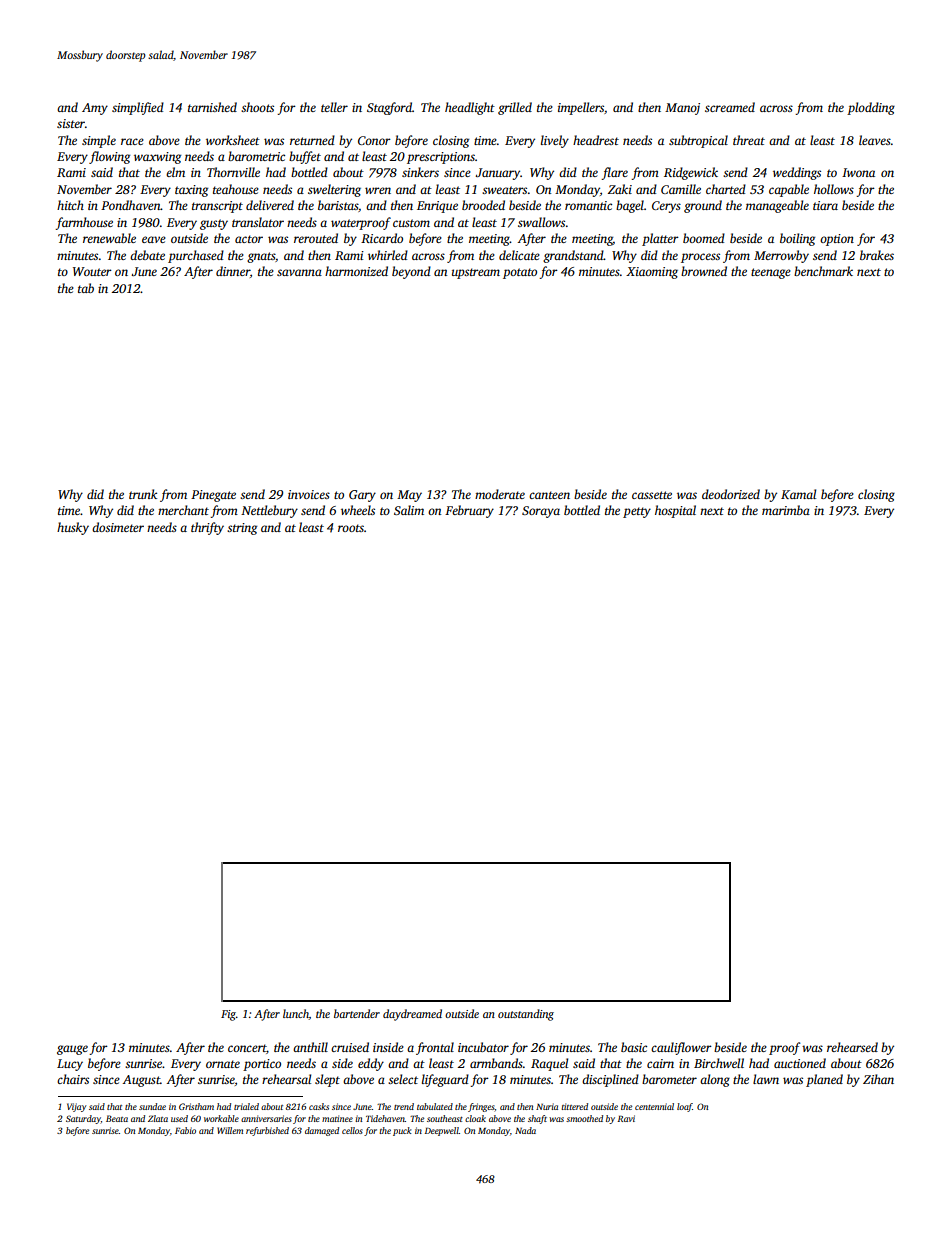 The width and height of the screenshot is (952, 1233). I want to click on shoots, so click(257, 107).
